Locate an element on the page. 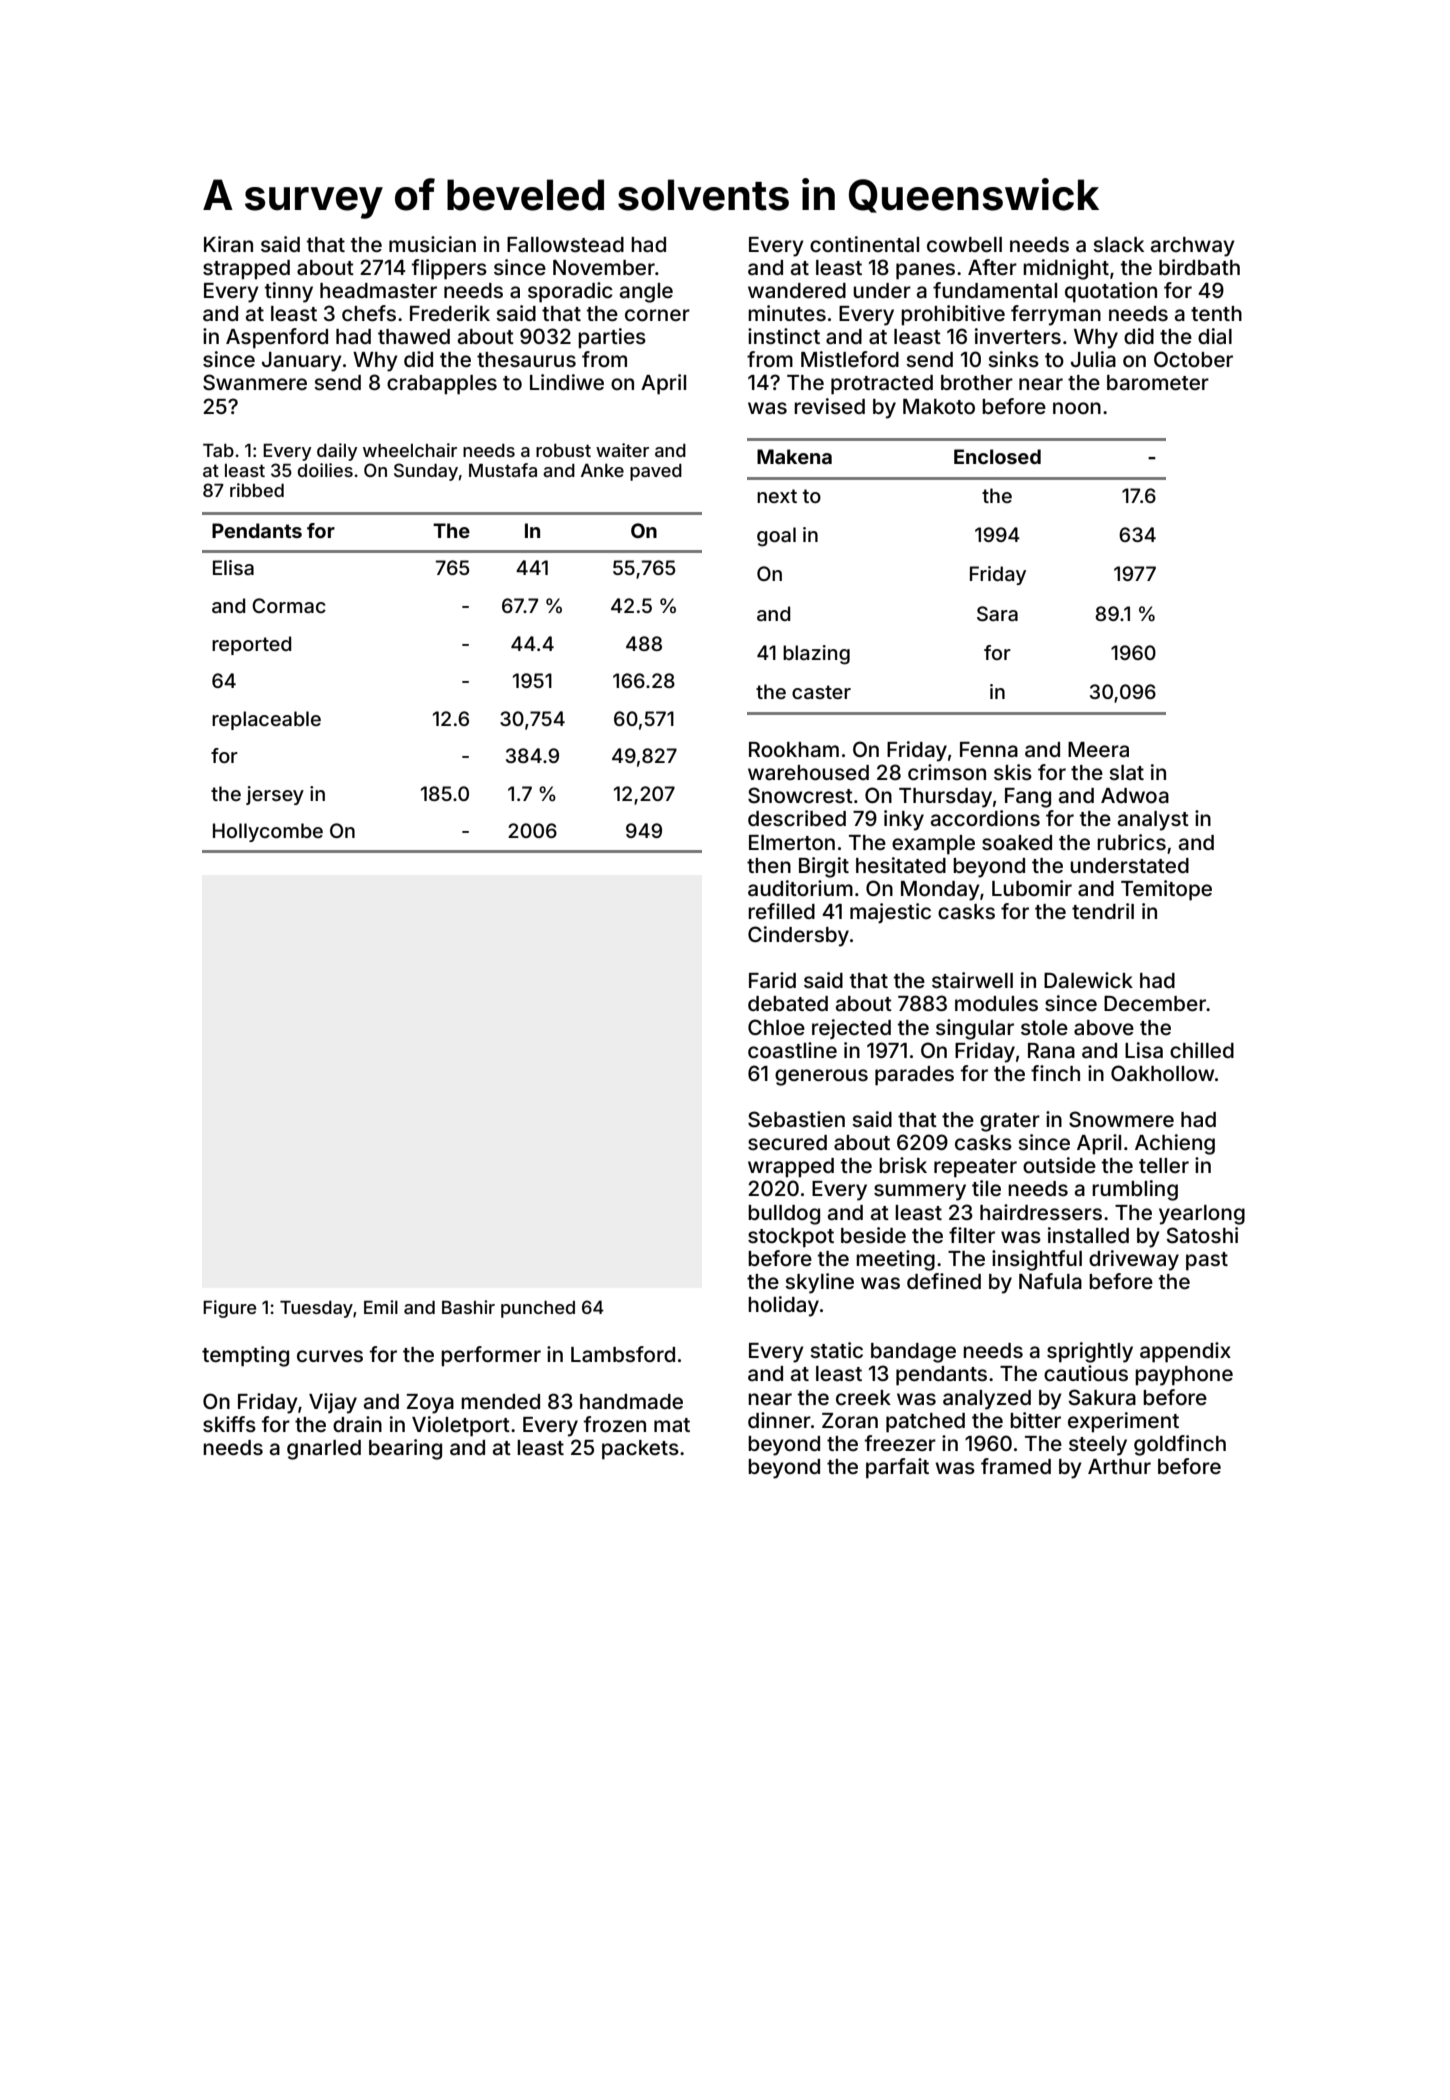  Kiran is located at coordinates (228, 244).
